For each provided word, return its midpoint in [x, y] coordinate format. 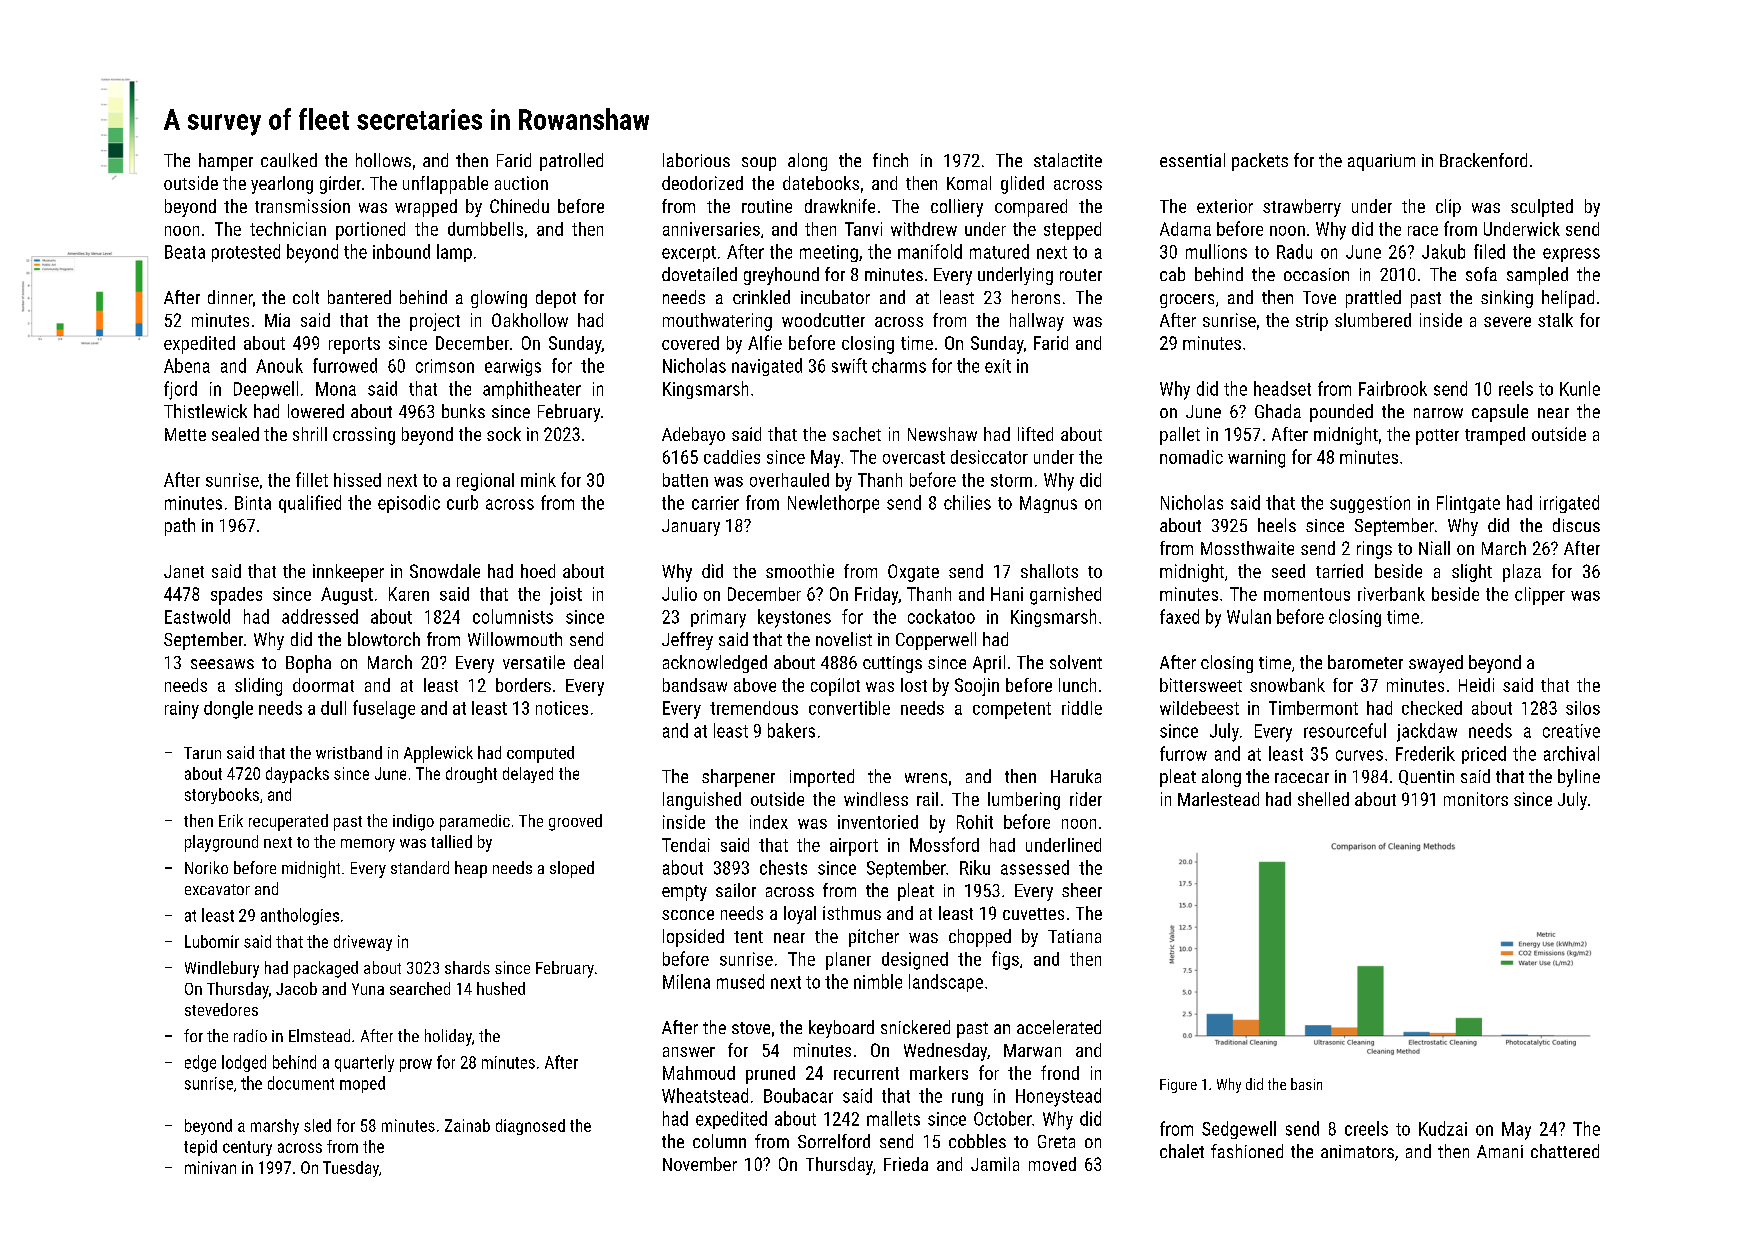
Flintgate [1468, 504]
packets [1260, 162]
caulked [289, 160]
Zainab [467, 1125]
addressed [320, 616]
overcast [914, 457]
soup [759, 164]
